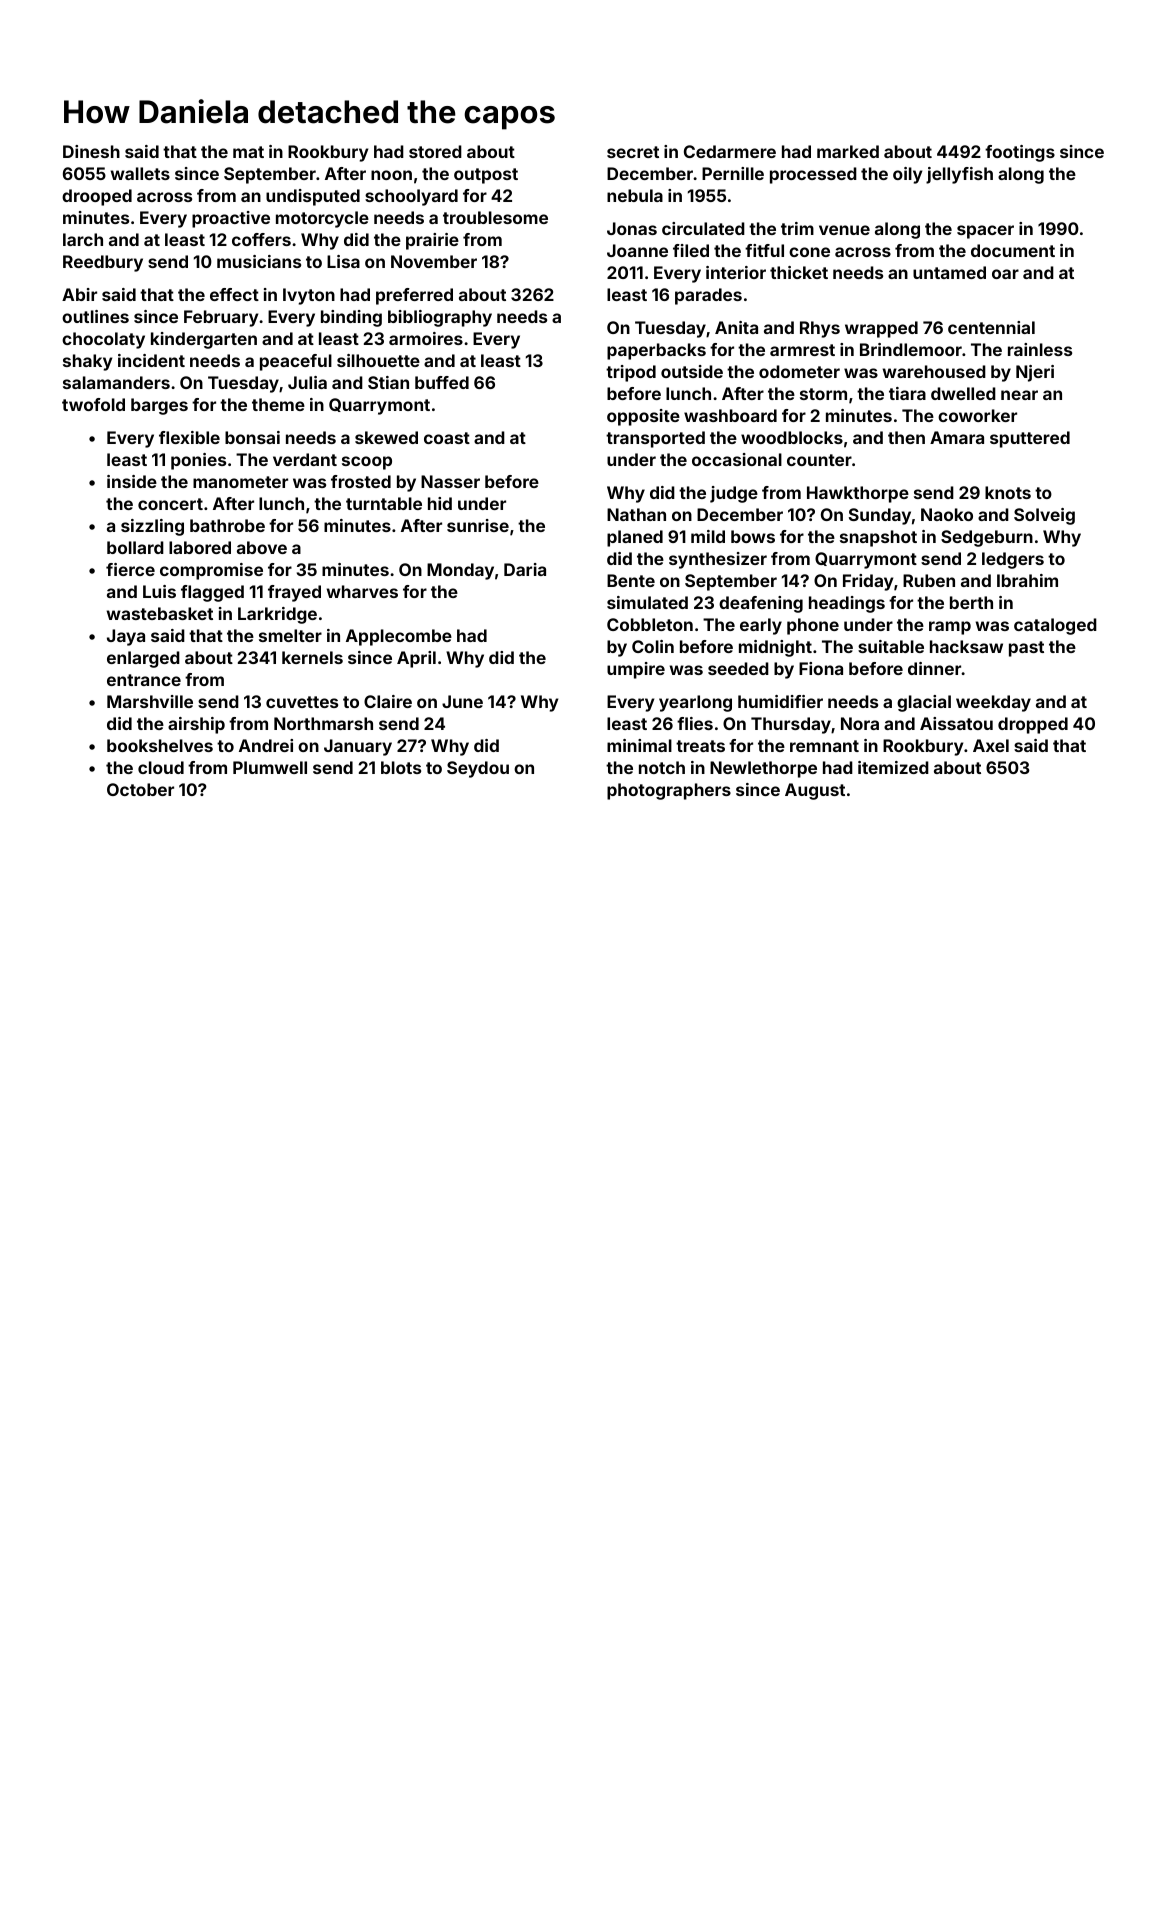  I want to click on twofold, so click(93, 404).
